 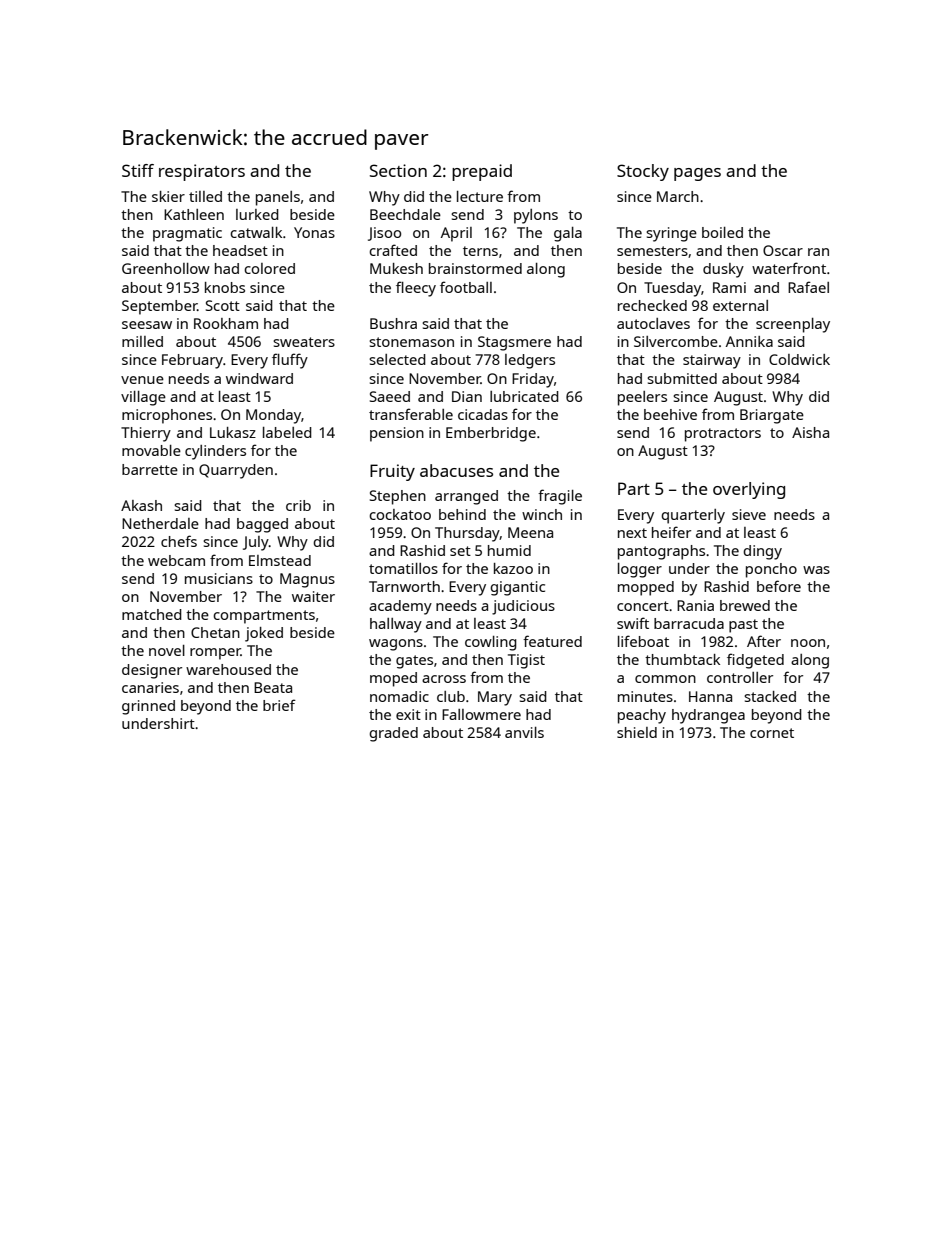 I want to click on Silvercombe, so click(x=676, y=341).
